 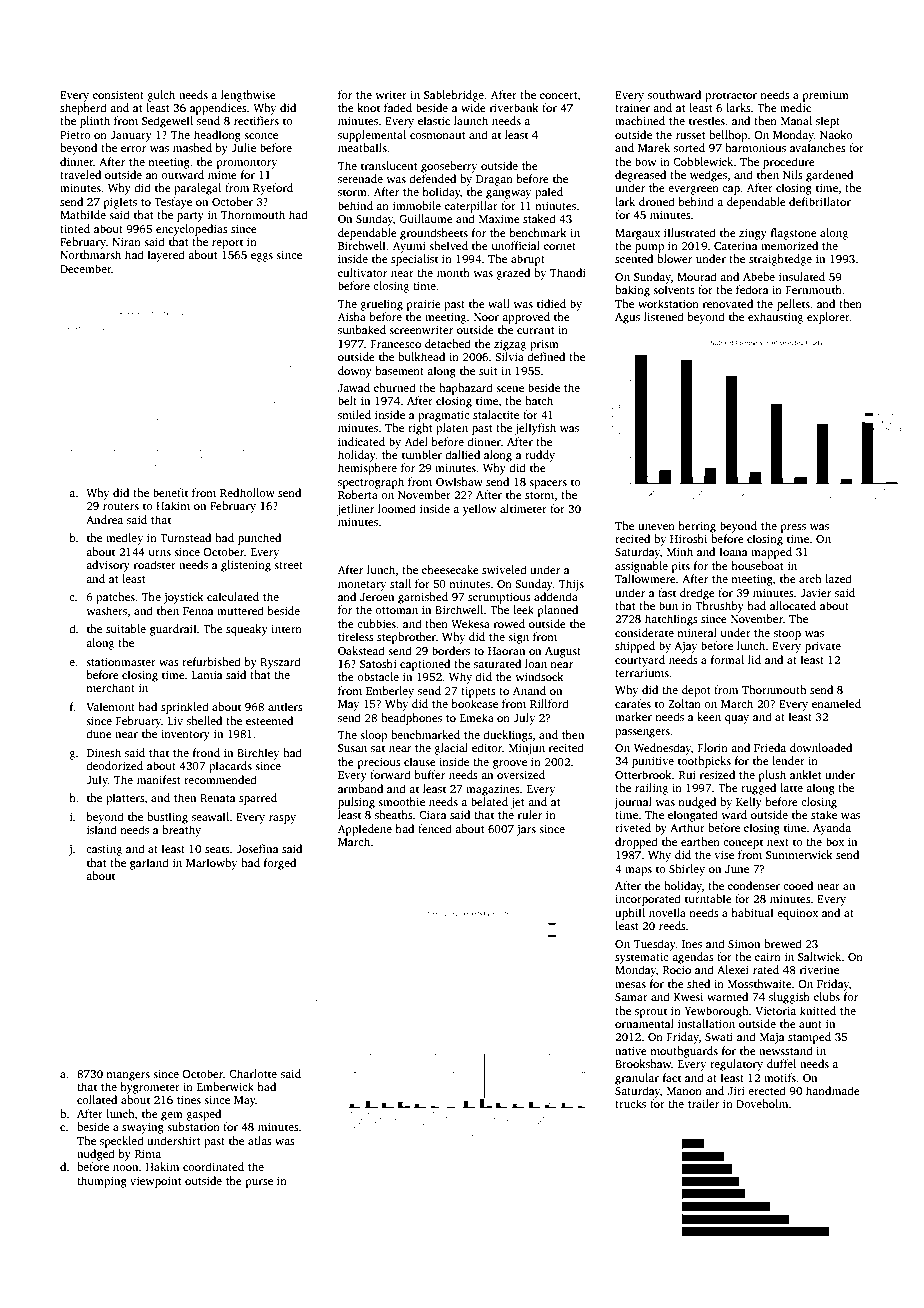 What do you see at coordinates (161, 96) in the page?
I see `gulch` at bounding box center [161, 96].
